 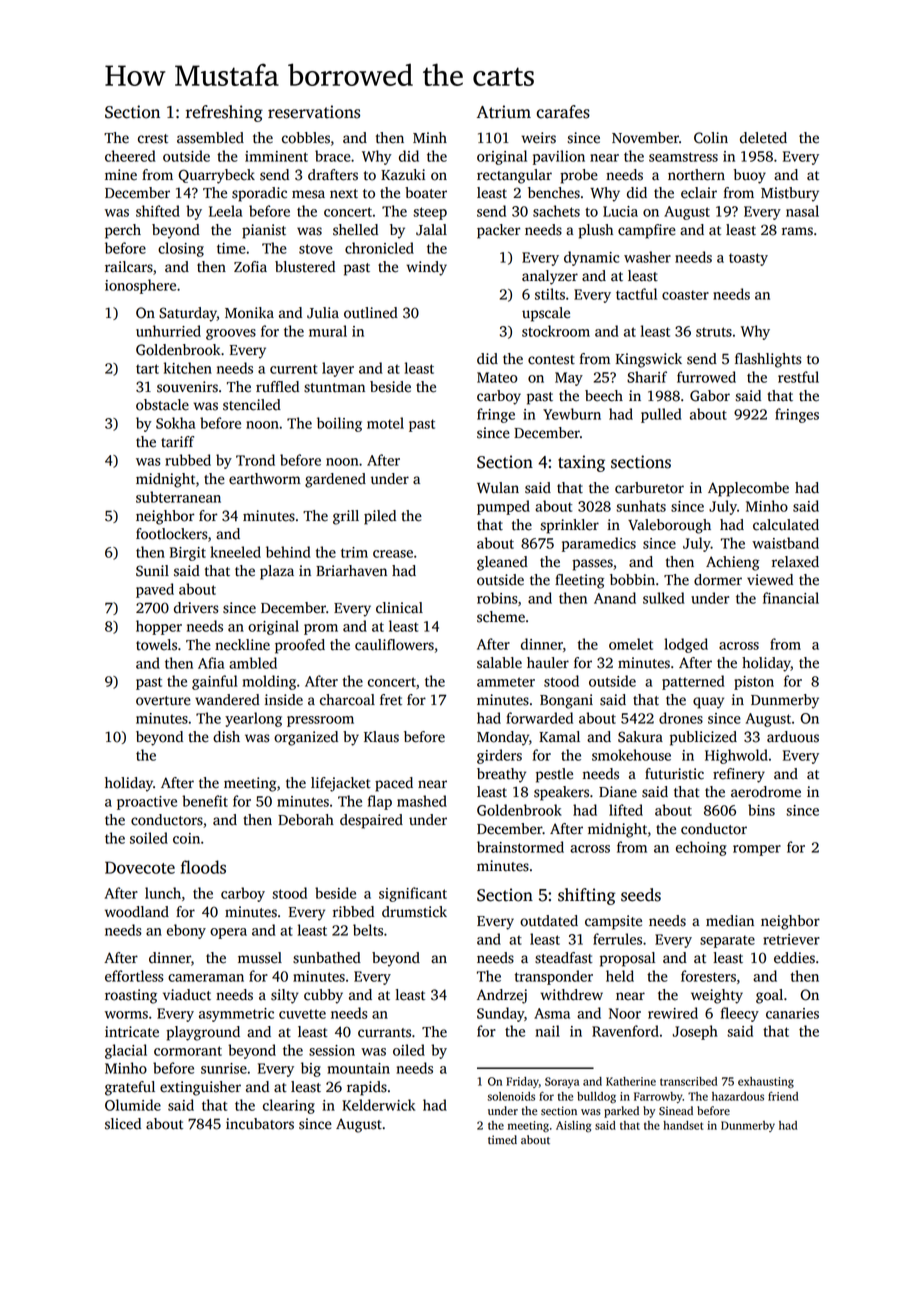 What do you see at coordinates (748, 259) in the screenshot?
I see `toasty` at bounding box center [748, 259].
